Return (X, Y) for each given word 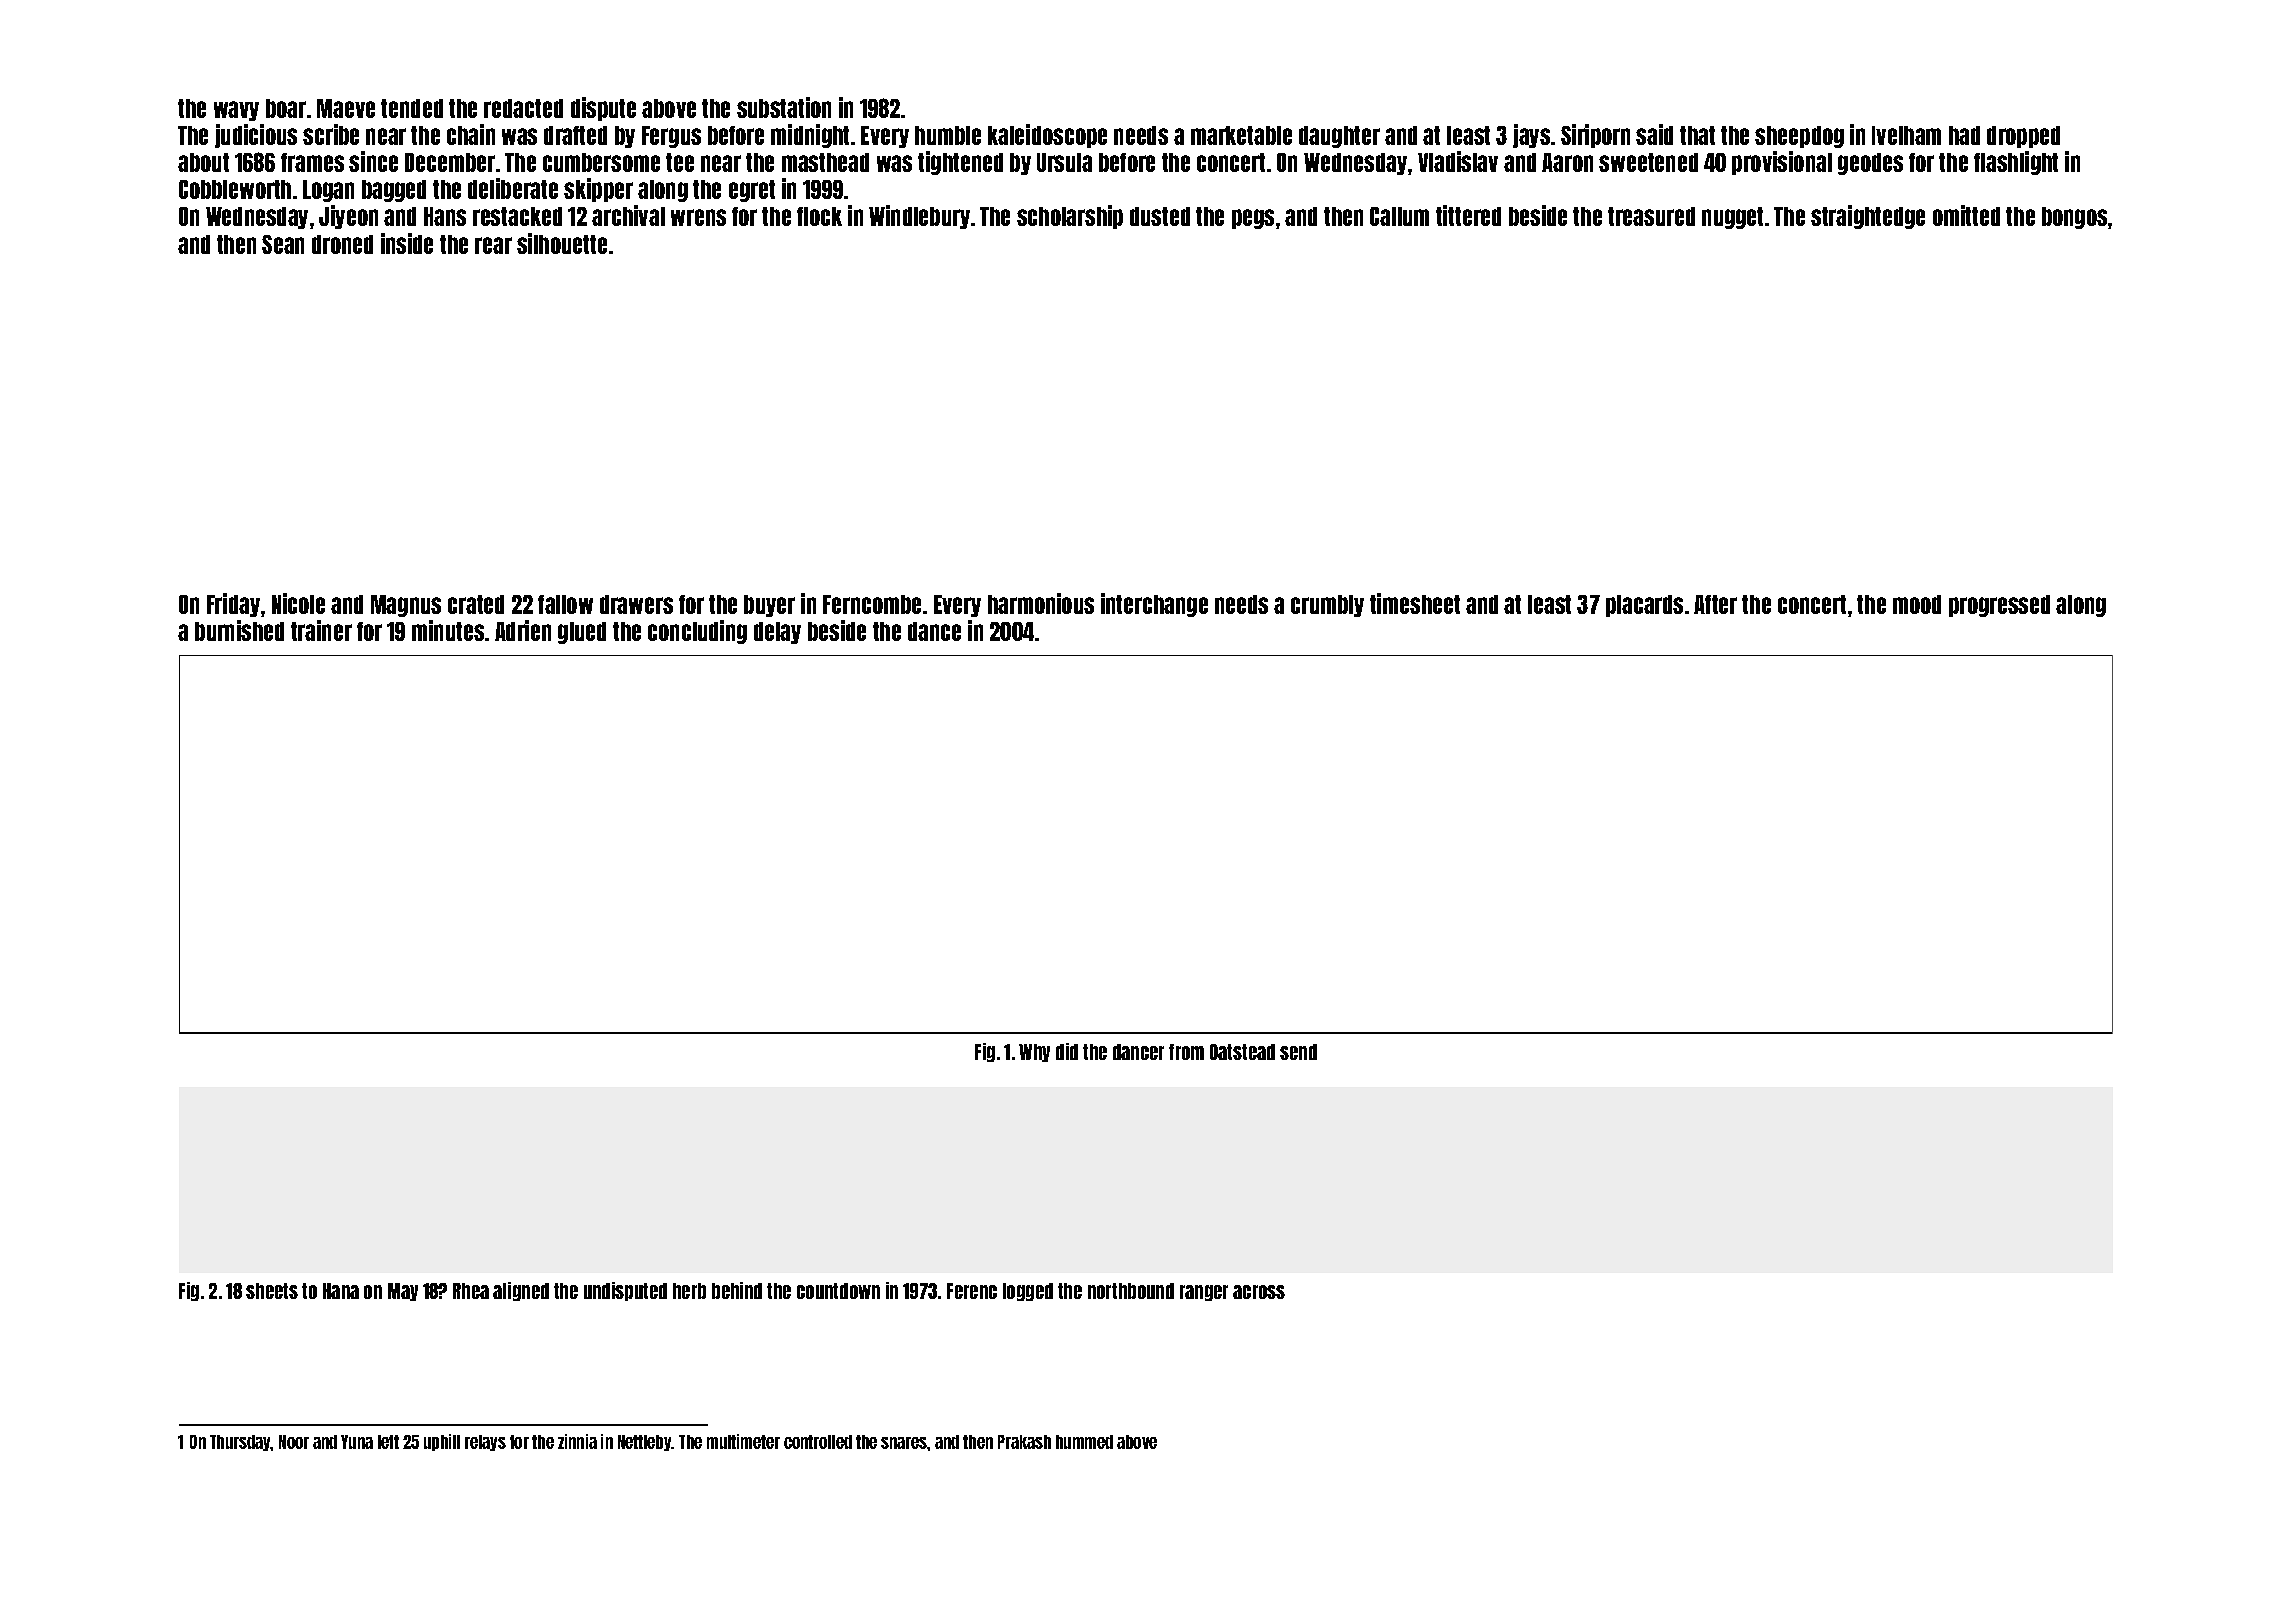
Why (1034, 1053)
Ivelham (1906, 135)
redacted (523, 108)
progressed (1999, 606)
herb (689, 1291)
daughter (1339, 137)
